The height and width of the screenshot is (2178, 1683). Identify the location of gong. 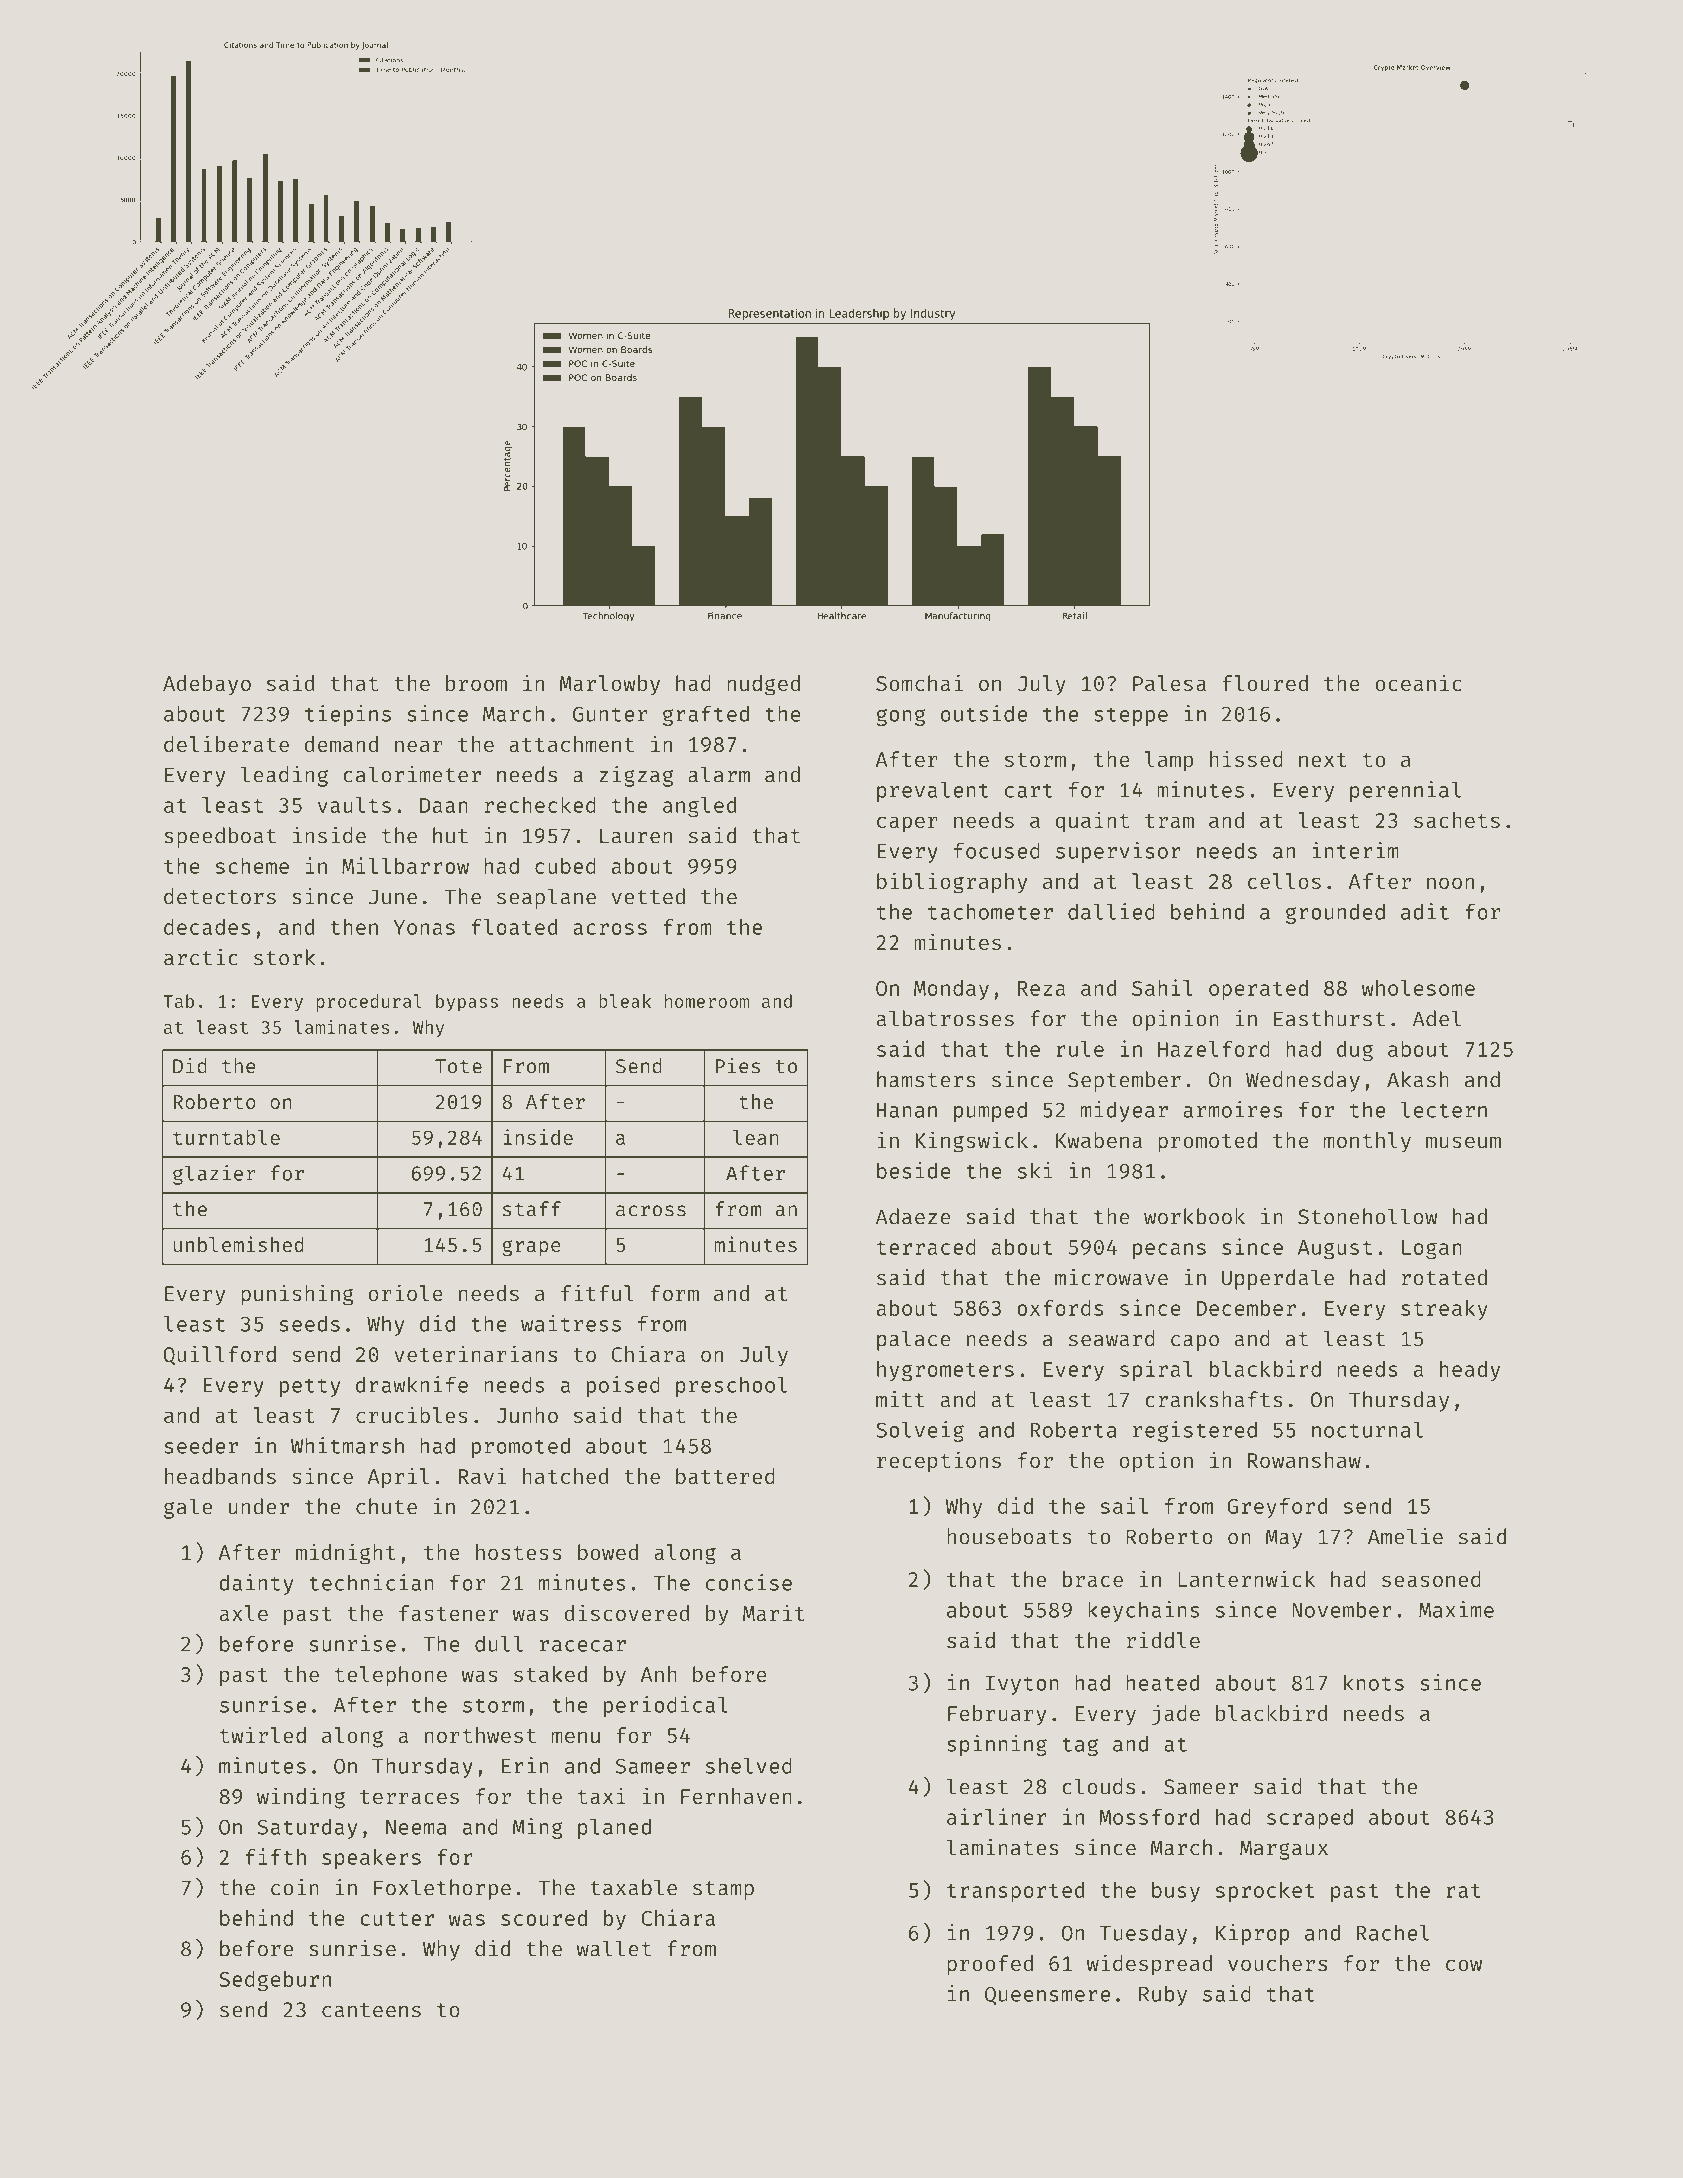
(901, 717).
